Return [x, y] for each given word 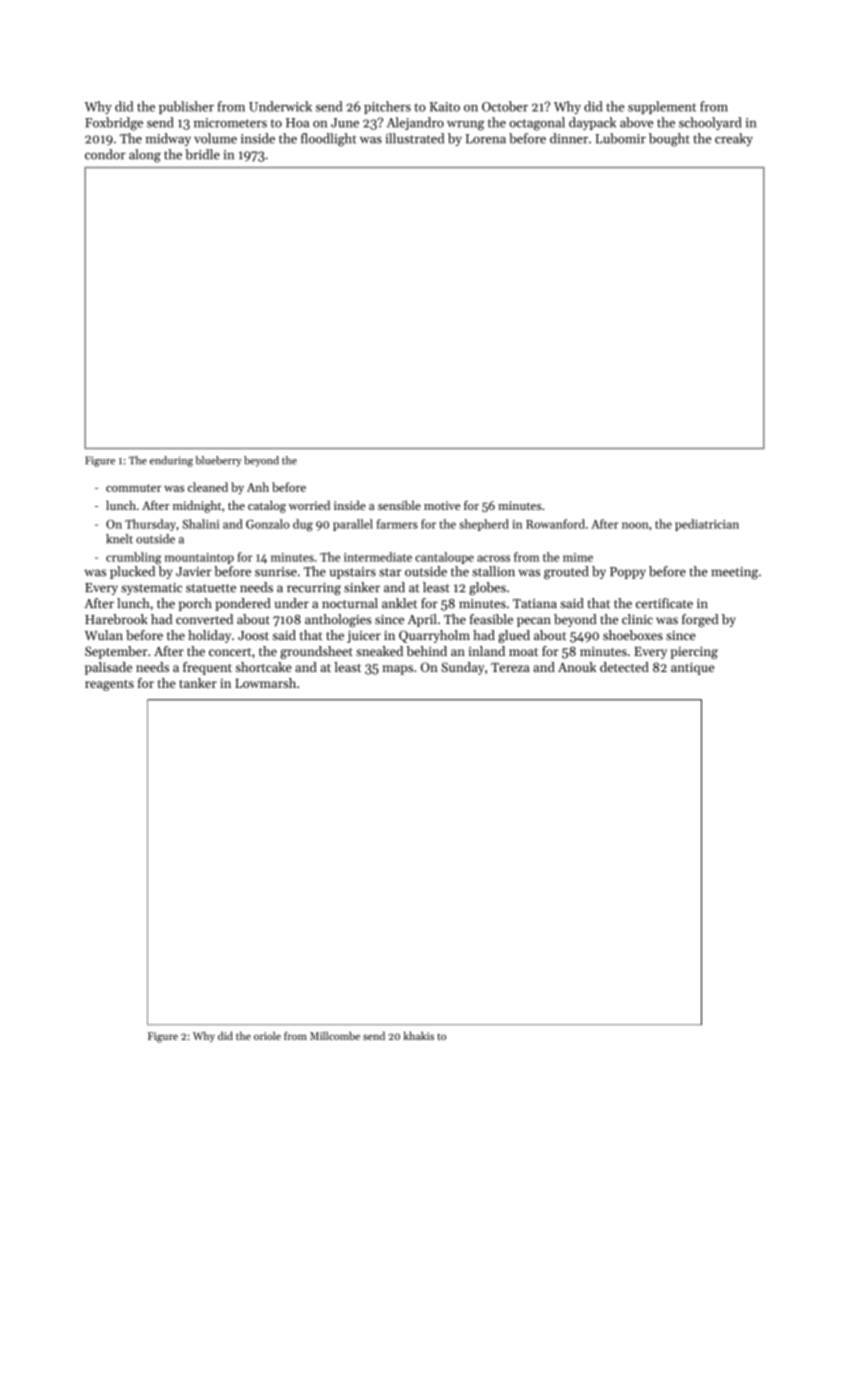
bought [669, 140]
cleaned [208, 487]
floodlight [329, 140]
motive [442, 505]
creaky [734, 139]
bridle [202, 154]
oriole [267, 1035]
